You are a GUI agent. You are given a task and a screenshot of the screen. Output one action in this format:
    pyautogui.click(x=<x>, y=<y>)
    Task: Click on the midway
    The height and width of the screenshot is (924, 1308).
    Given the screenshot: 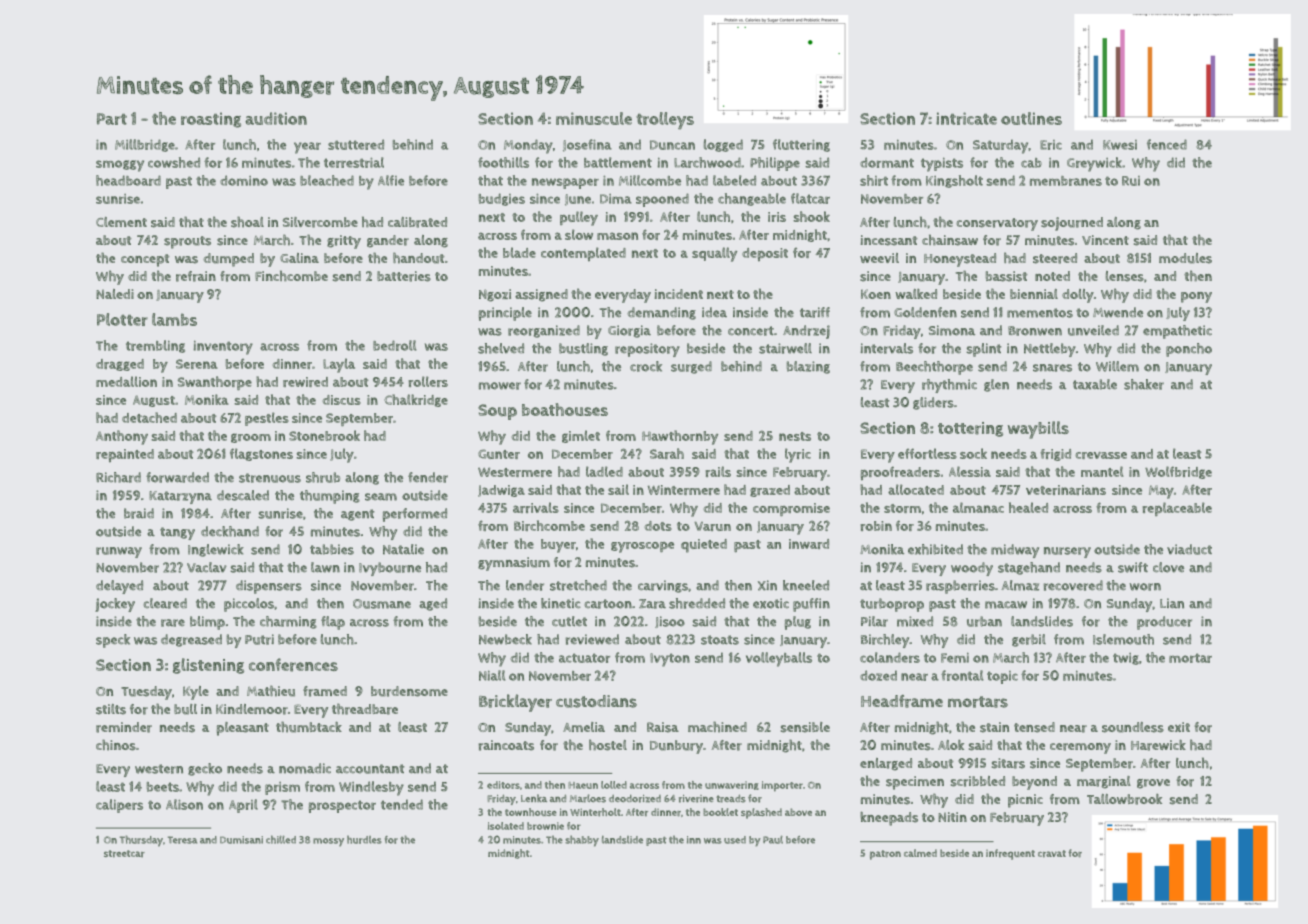 What is the action you would take?
    pyautogui.click(x=1015, y=551)
